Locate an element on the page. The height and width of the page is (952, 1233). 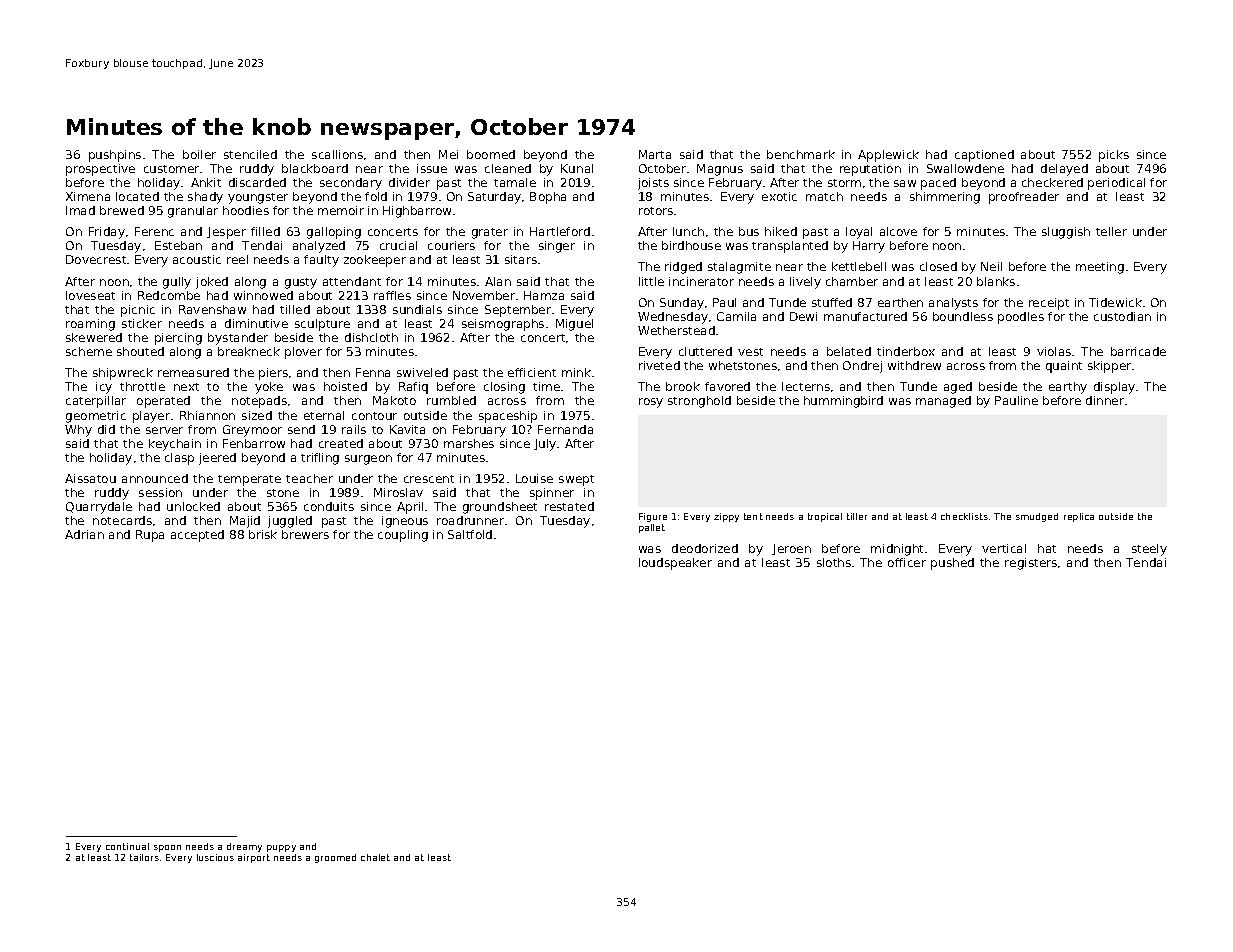
sluggish is located at coordinates (1066, 233).
